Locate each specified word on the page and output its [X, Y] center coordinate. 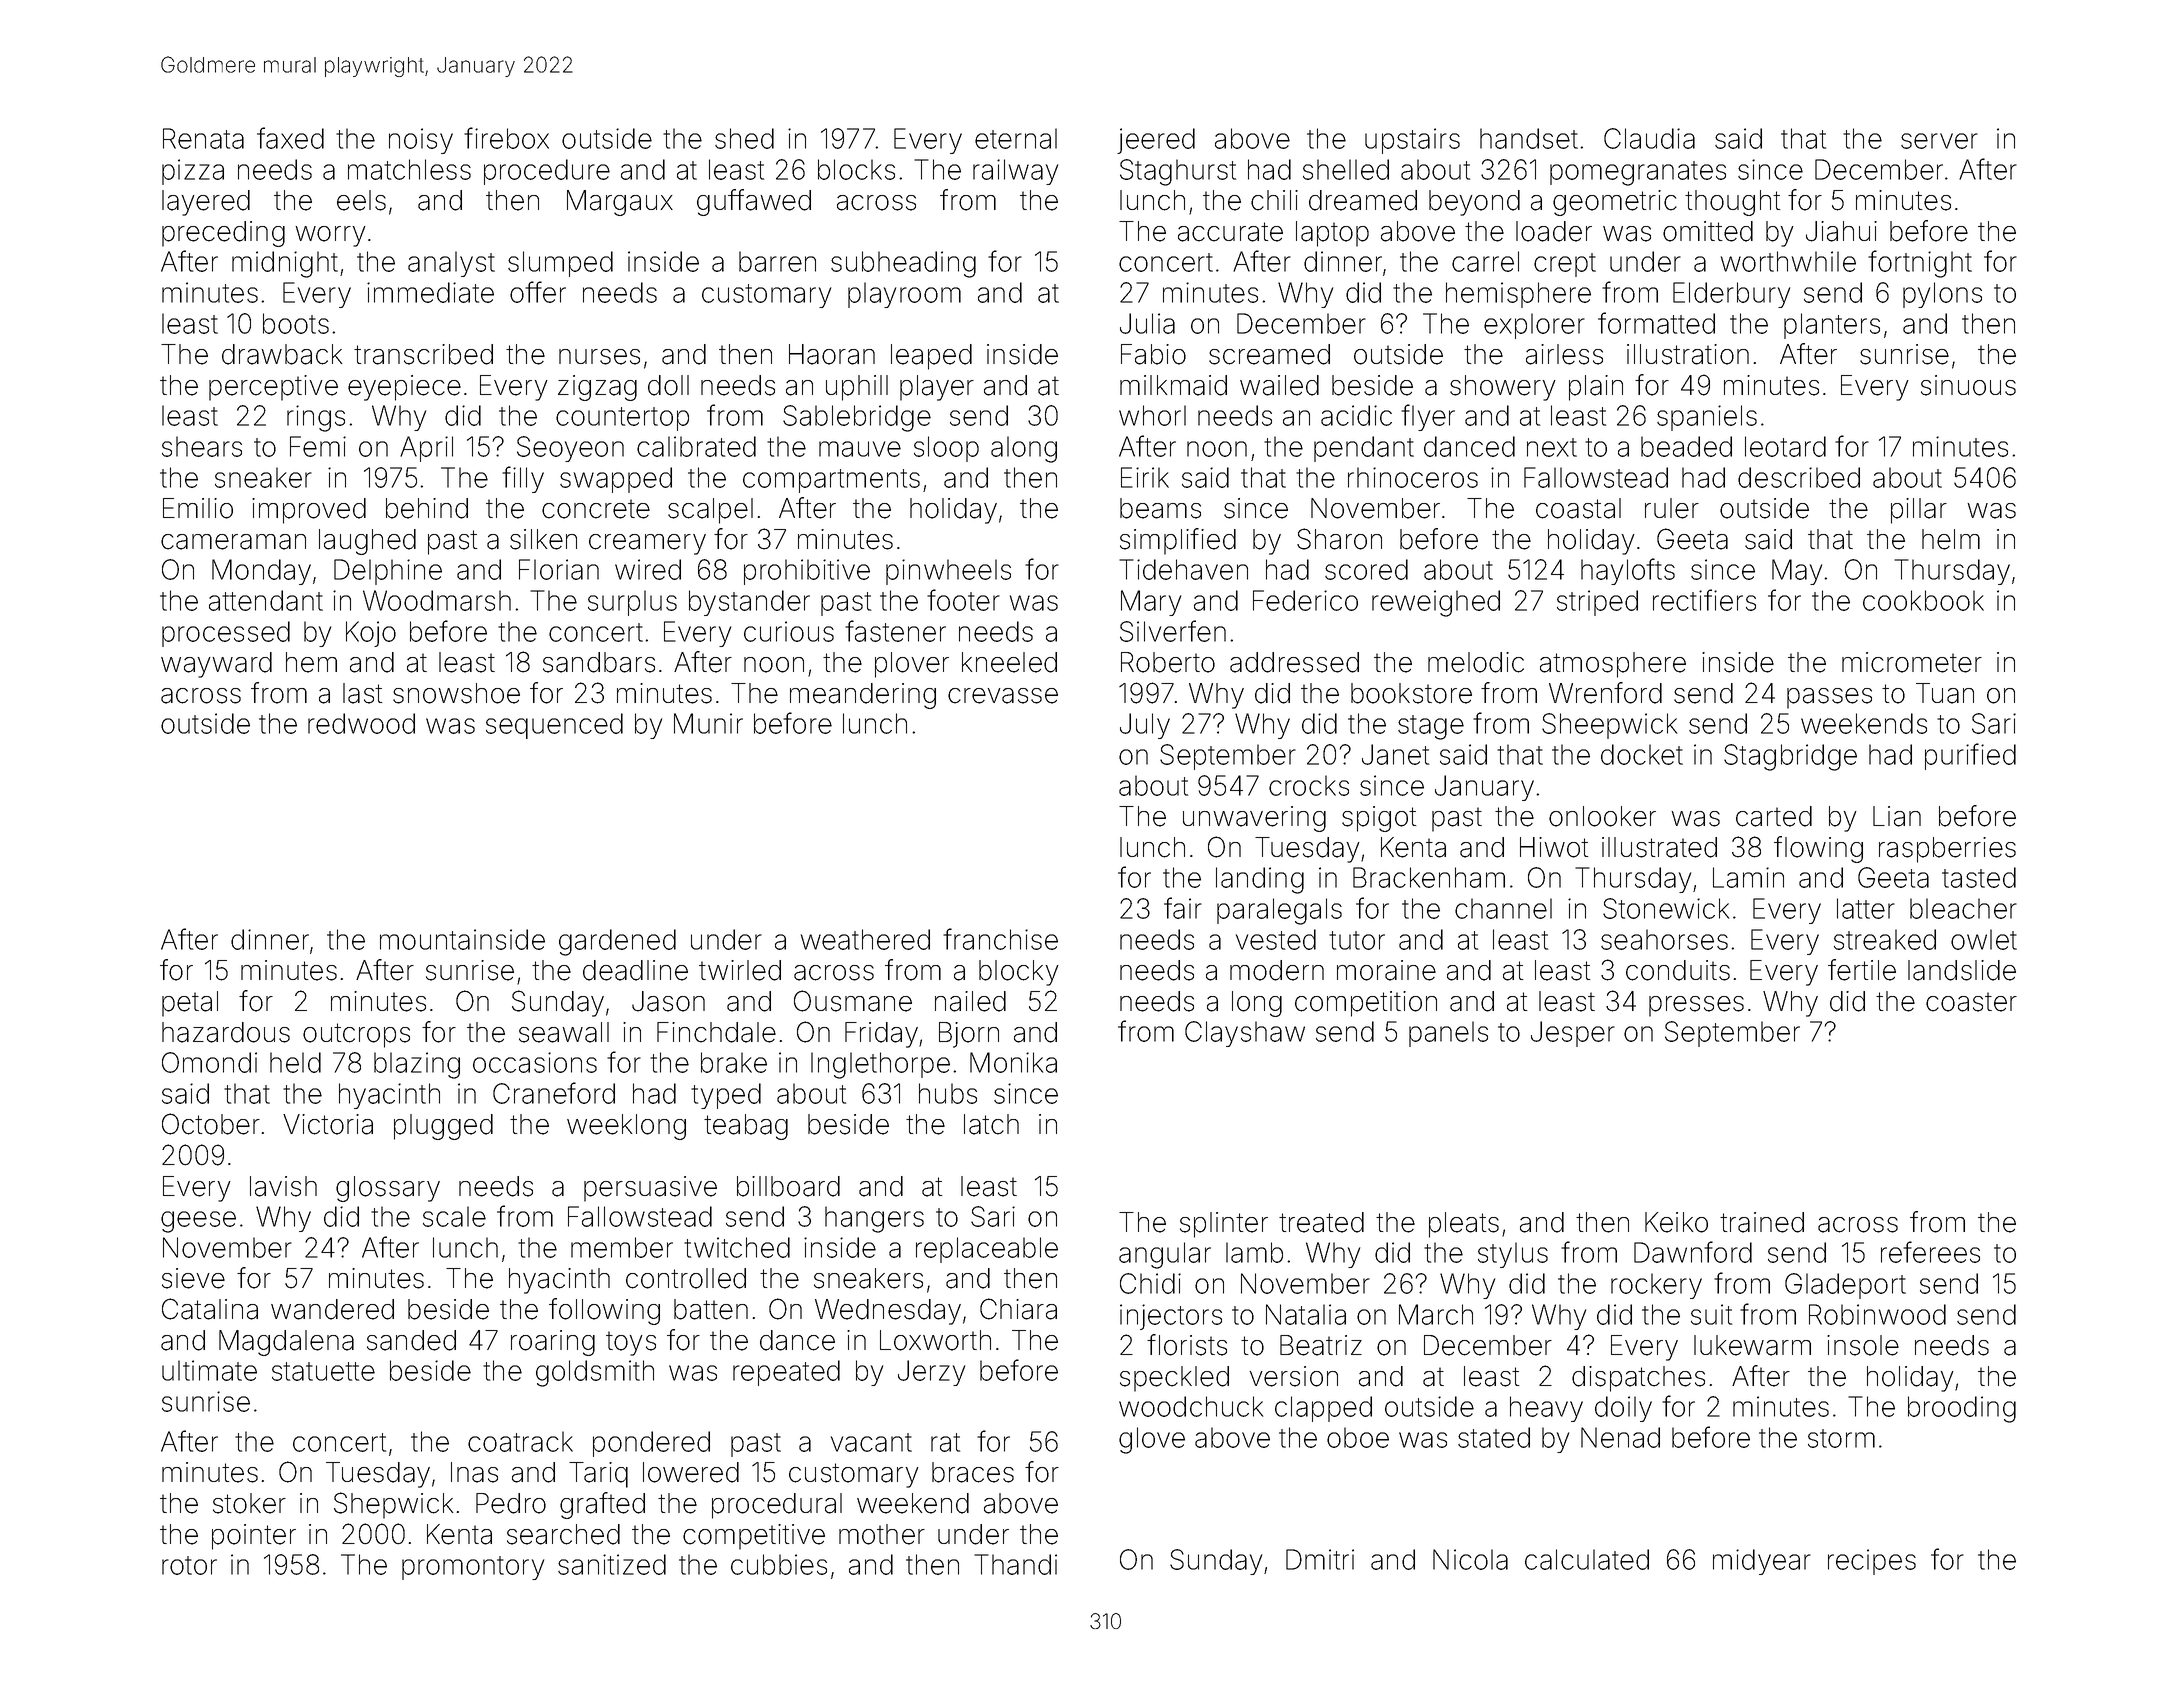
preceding [223, 234]
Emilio [198, 508]
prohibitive [807, 572]
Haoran [832, 354]
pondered [651, 1444]
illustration [1688, 354]
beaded [1686, 446]
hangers [874, 1219]
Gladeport [1845, 1286]
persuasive [650, 1189]
